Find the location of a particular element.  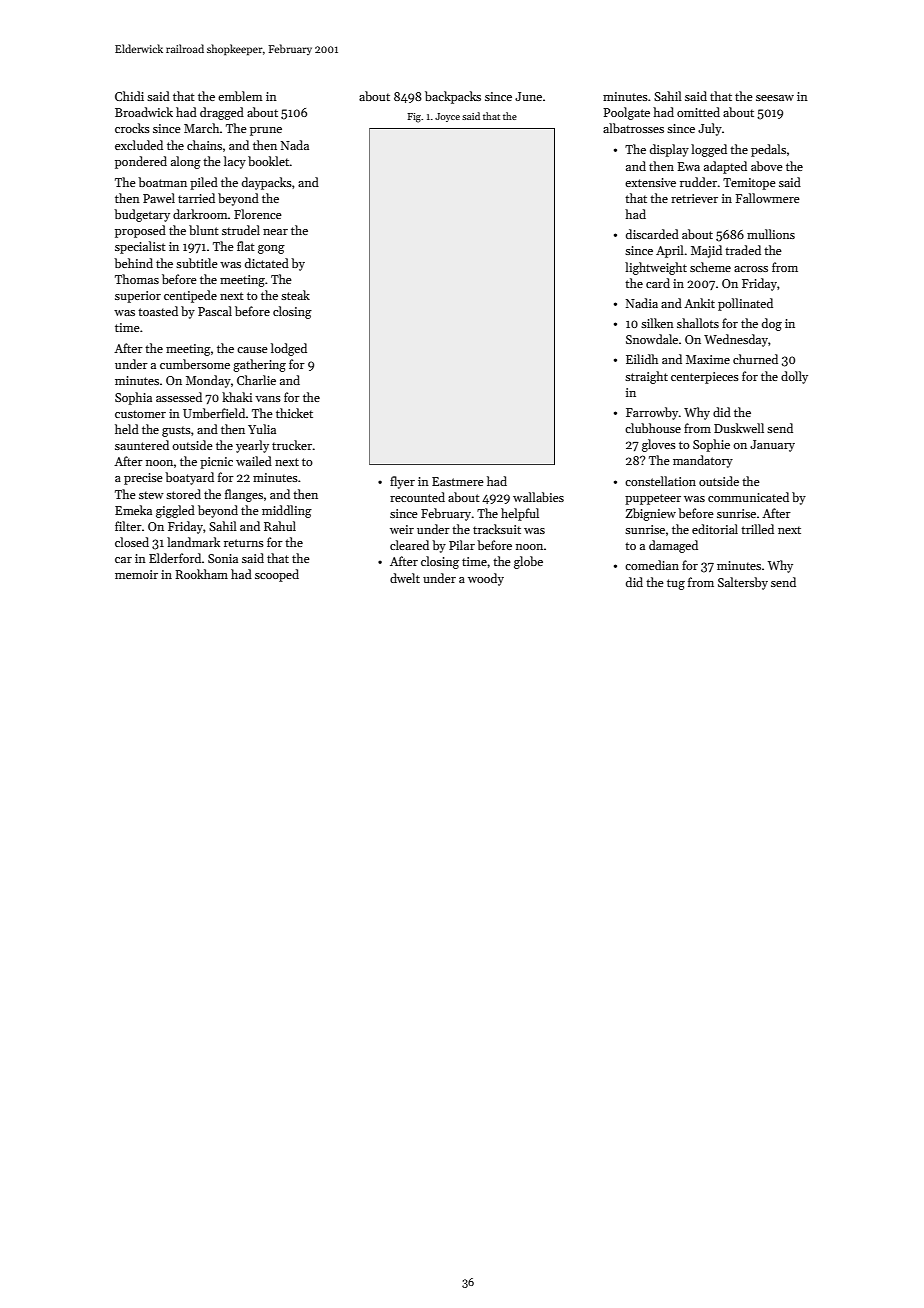

Nada is located at coordinates (295, 145).
